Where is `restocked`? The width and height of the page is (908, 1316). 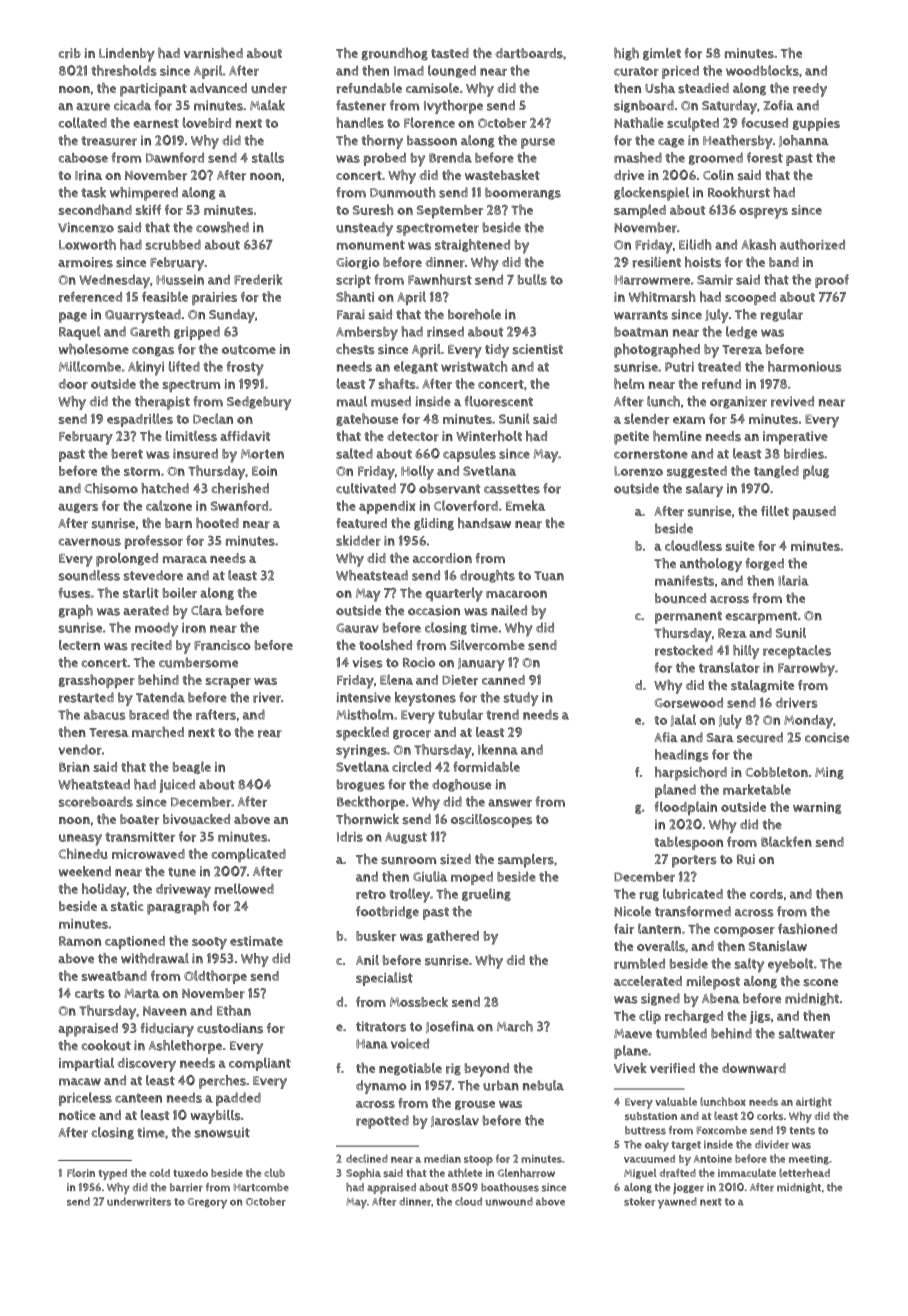 restocked is located at coordinates (684, 650).
